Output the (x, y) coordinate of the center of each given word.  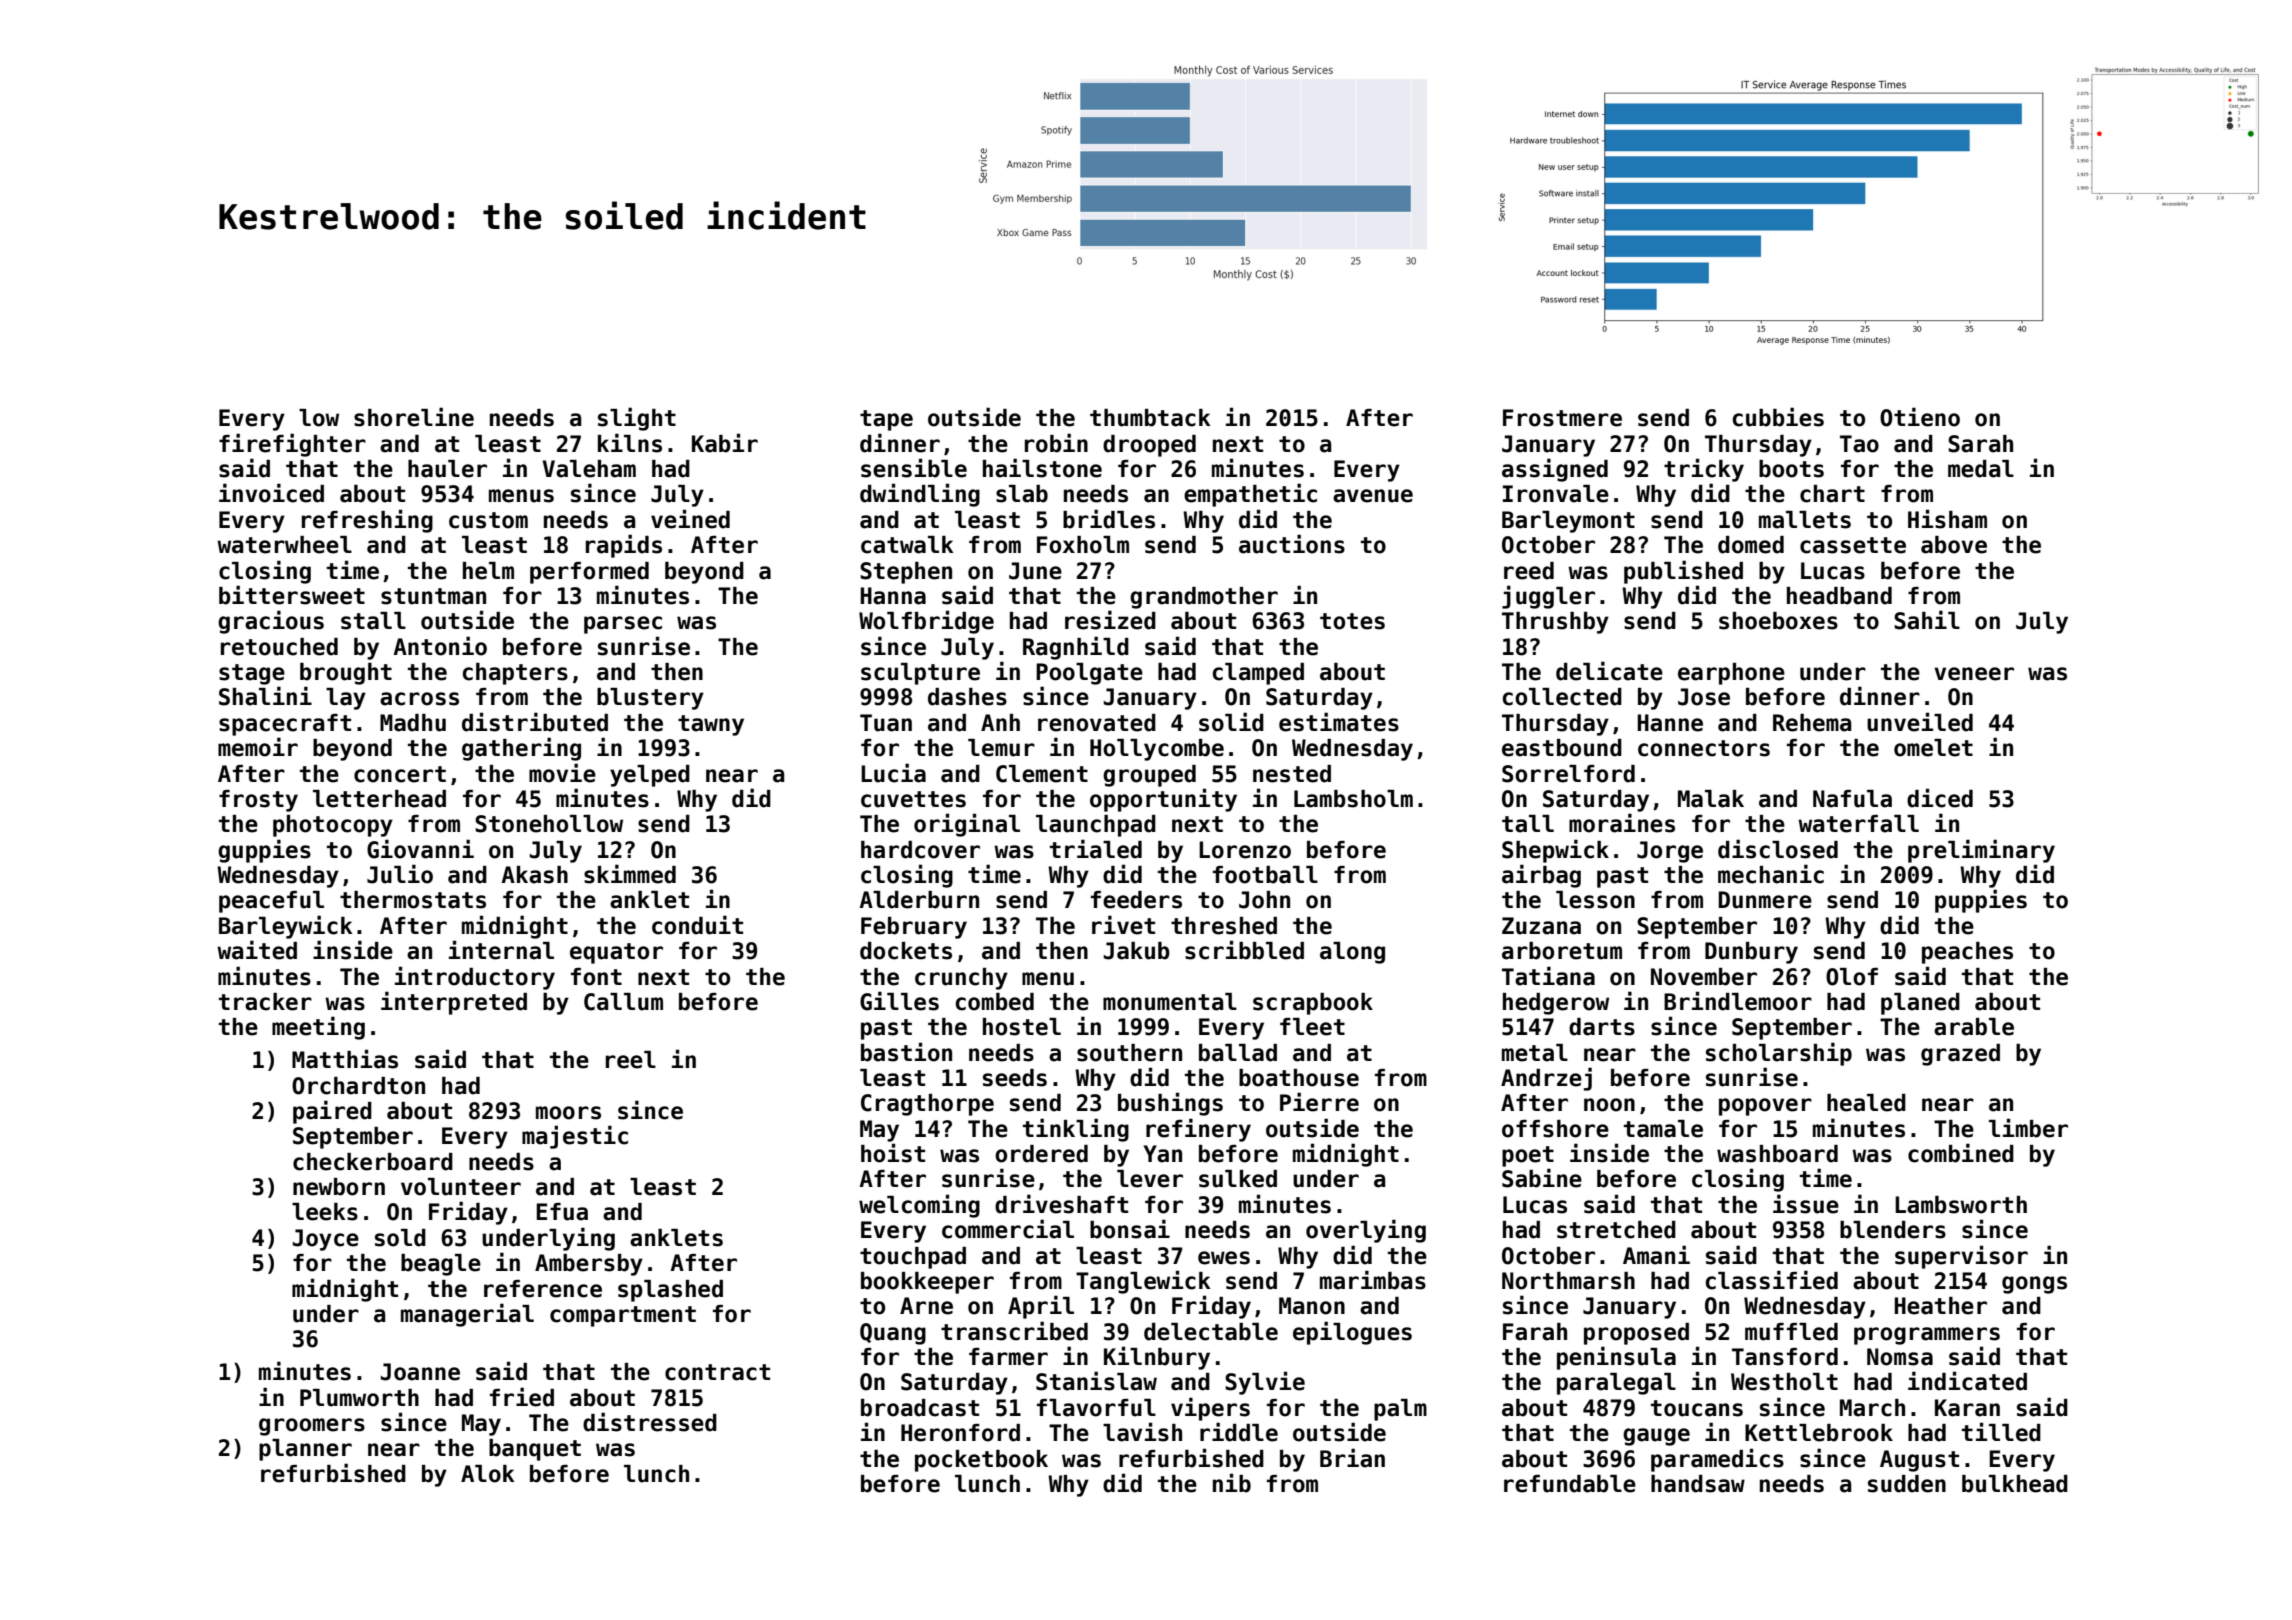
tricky (1704, 470)
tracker (265, 1002)
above (1954, 545)
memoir (258, 747)
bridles (1109, 519)
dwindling (920, 495)
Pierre (1319, 1102)
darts (1602, 1027)
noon (1609, 1105)
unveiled (1920, 722)
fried (522, 1397)
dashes (967, 697)
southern (1129, 1053)
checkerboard (373, 1162)
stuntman (433, 596)
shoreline (414, 417)
